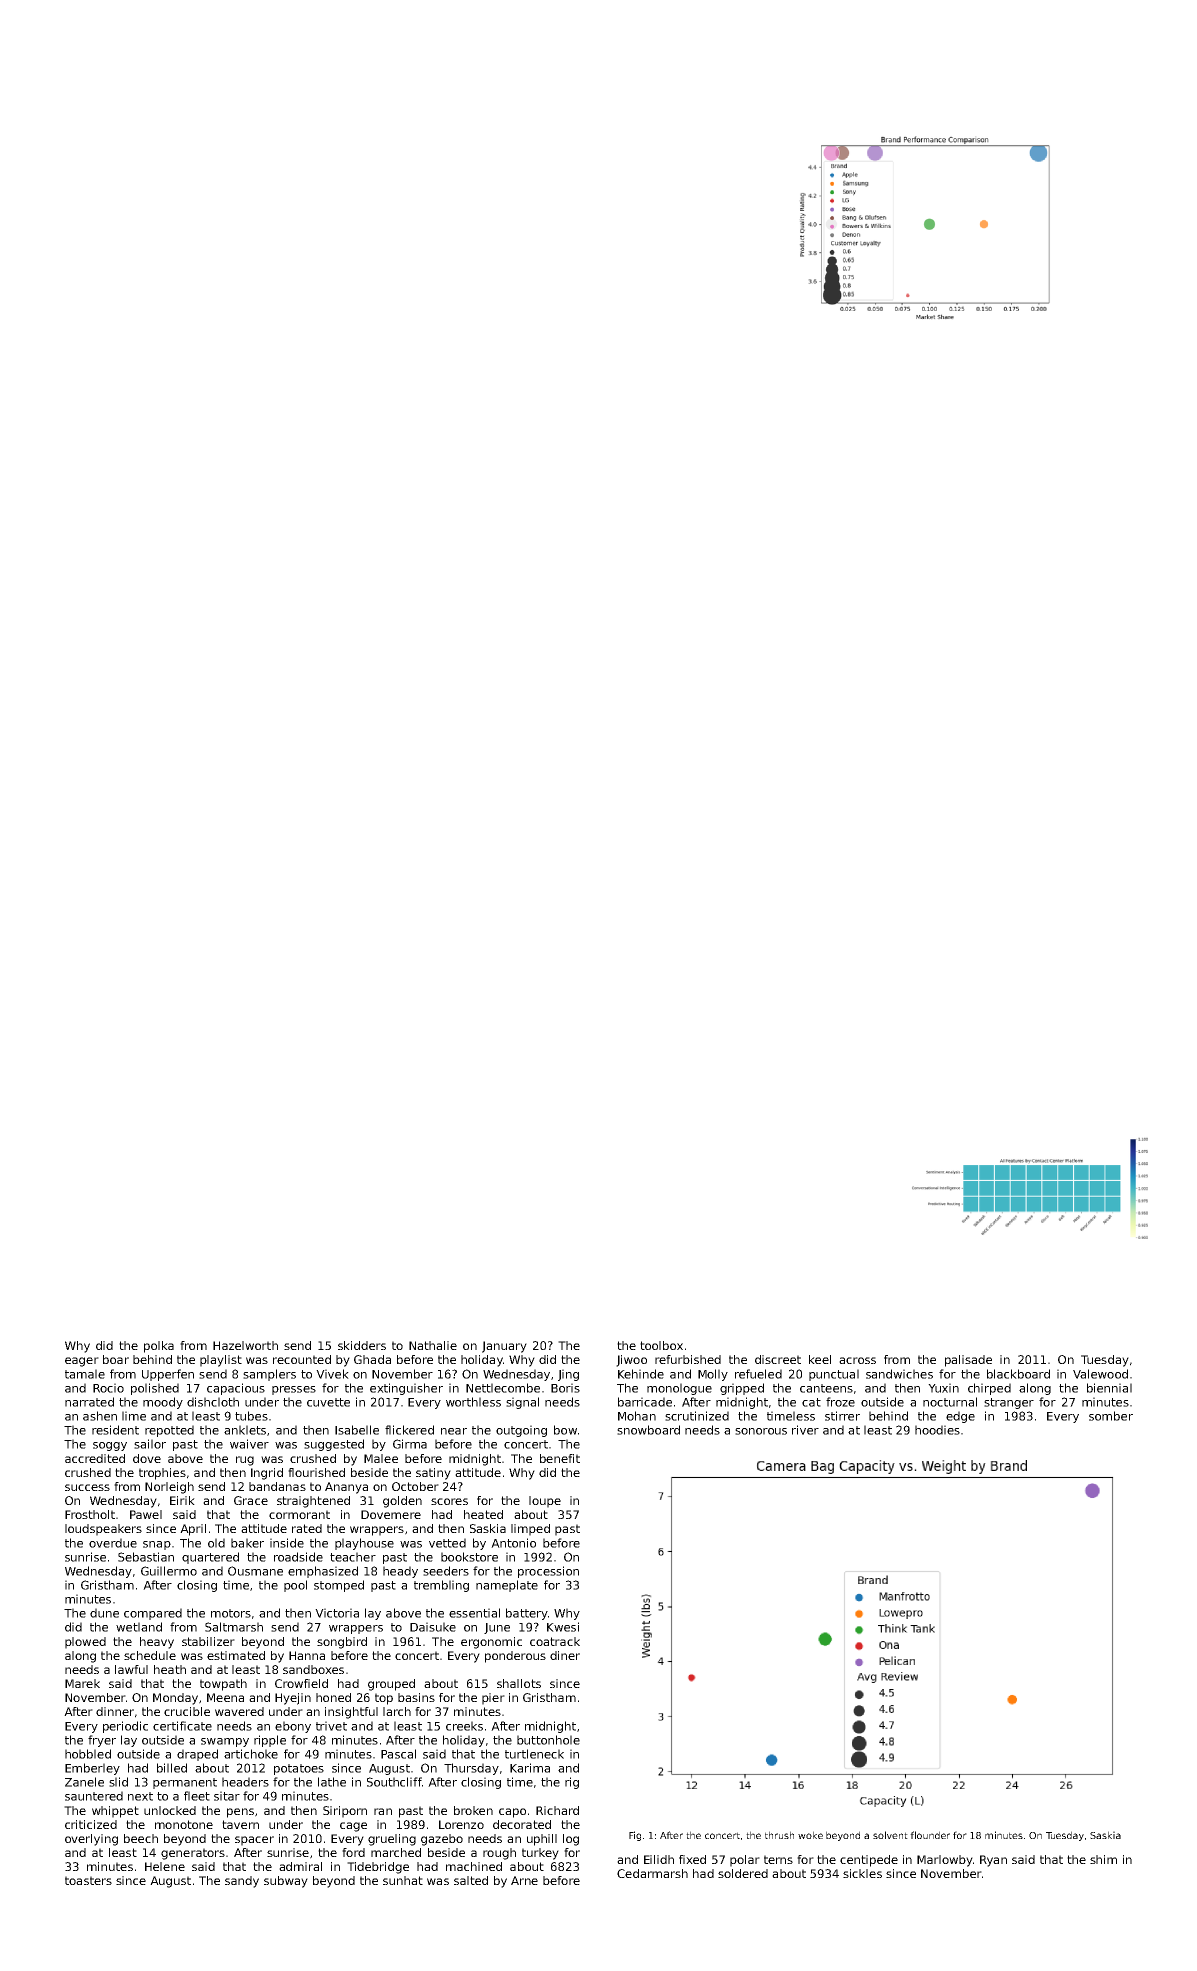 The width and height of the screenshot is (1197, 1971). What do you see at coordinates (169, 1571) in the screenshot?
I see `Guillermo` at bounding box center [169, 1571].
